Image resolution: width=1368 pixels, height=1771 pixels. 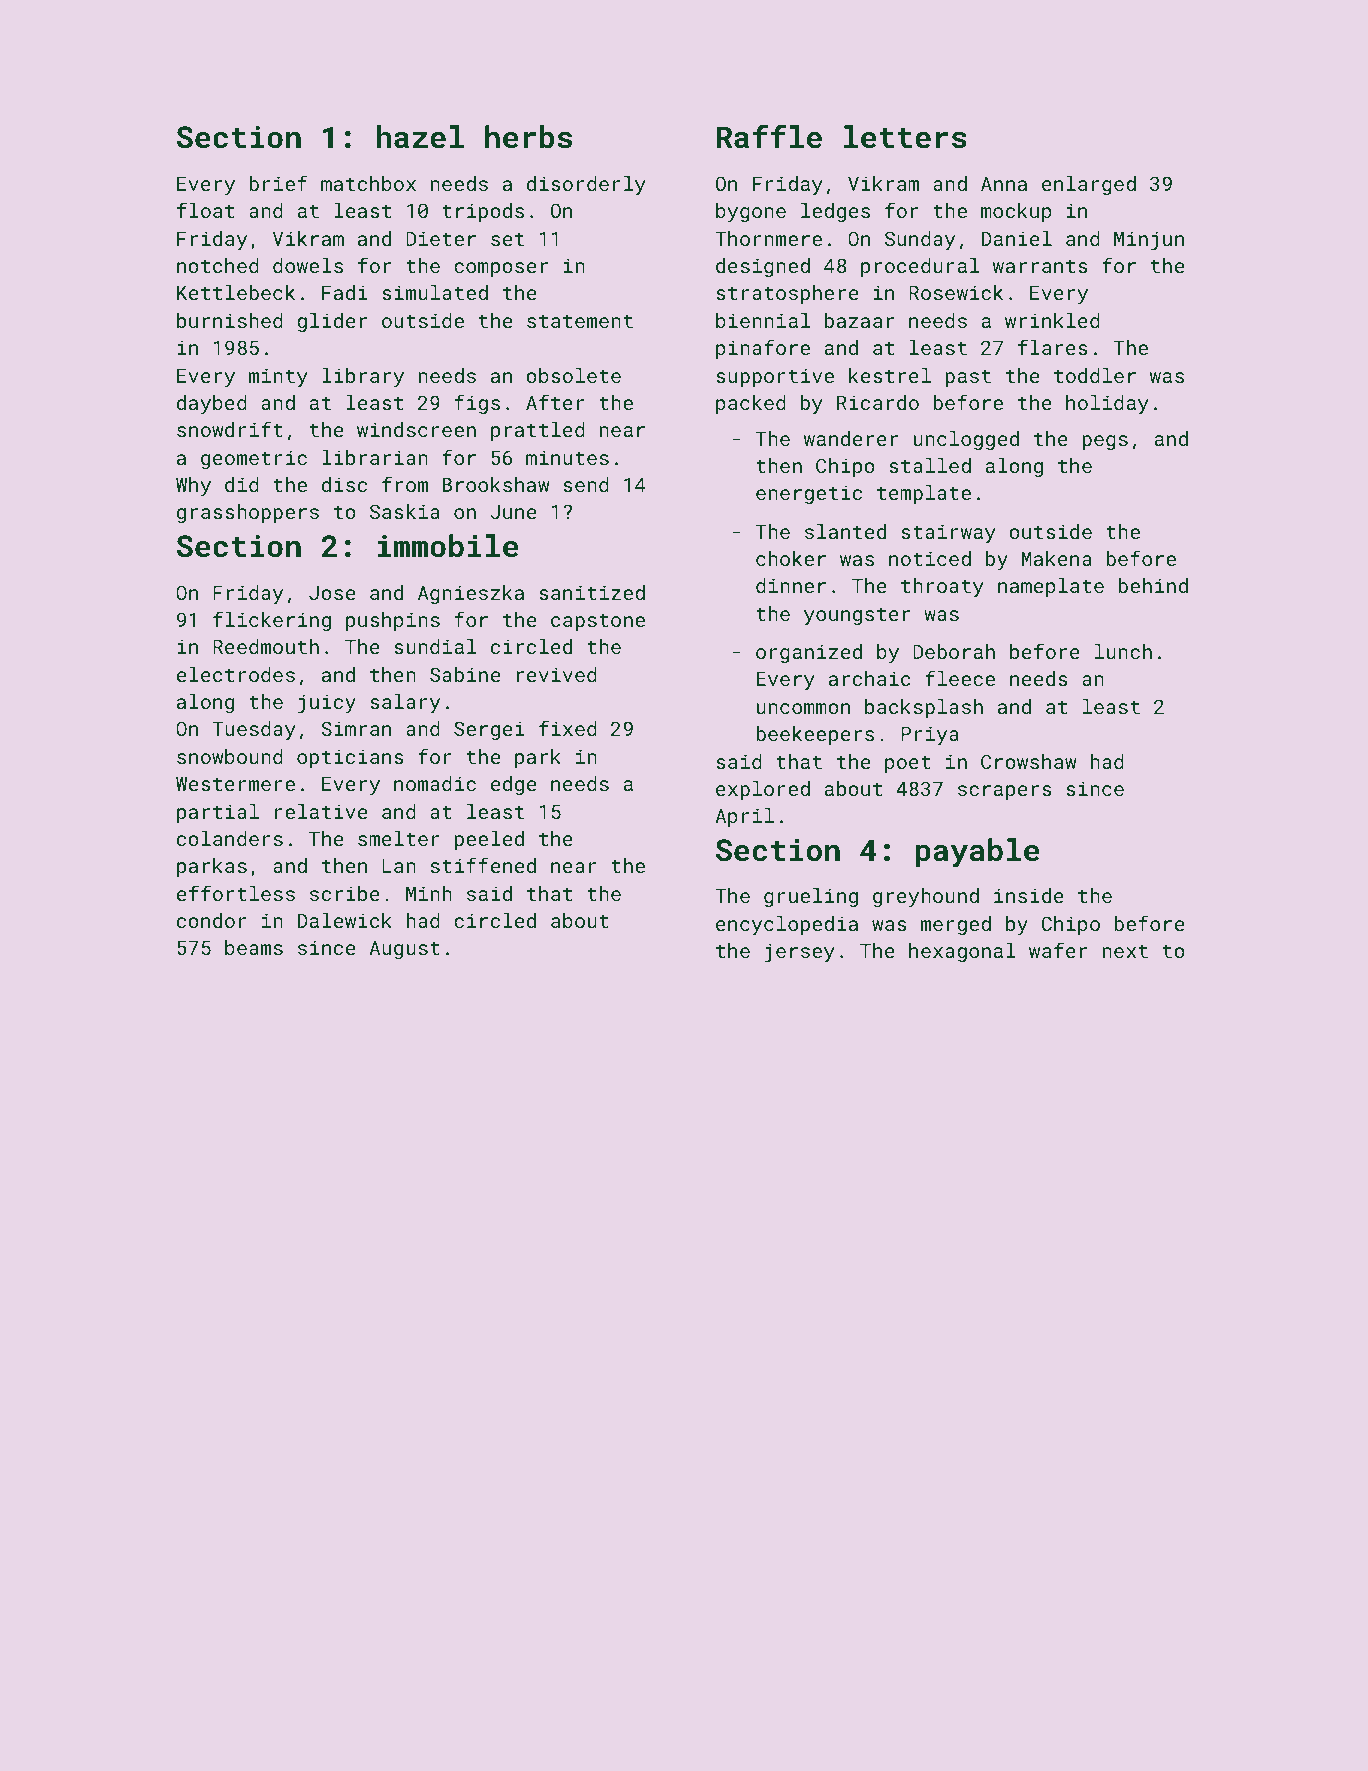 What do you see at coordinates (441, 238) in the image?
I see `Dieter` at bounding box center [441, 238].
